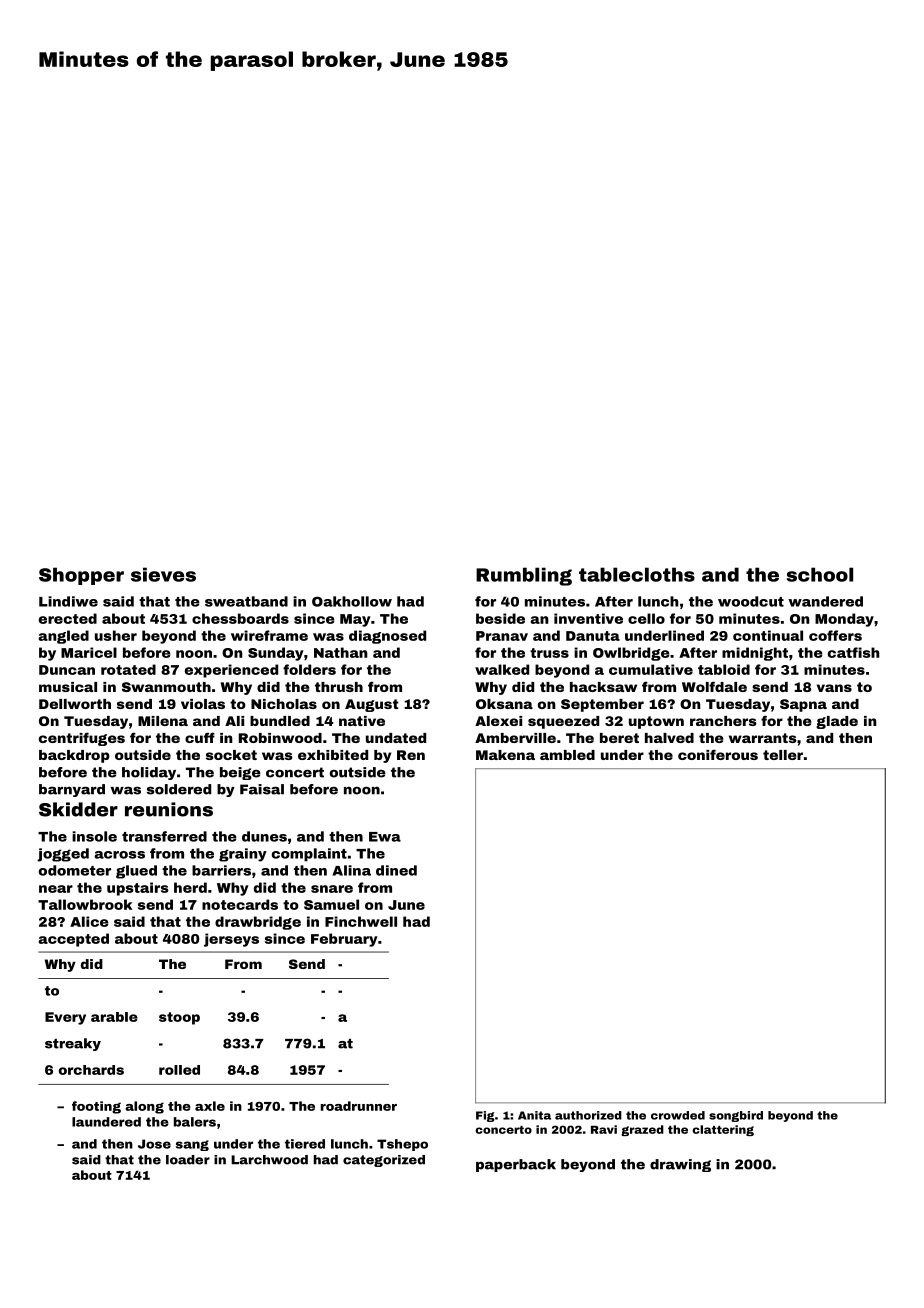  Describe the element at coordinates (352, 601) in the screenshot. I see `Oakhollow` at that location.
